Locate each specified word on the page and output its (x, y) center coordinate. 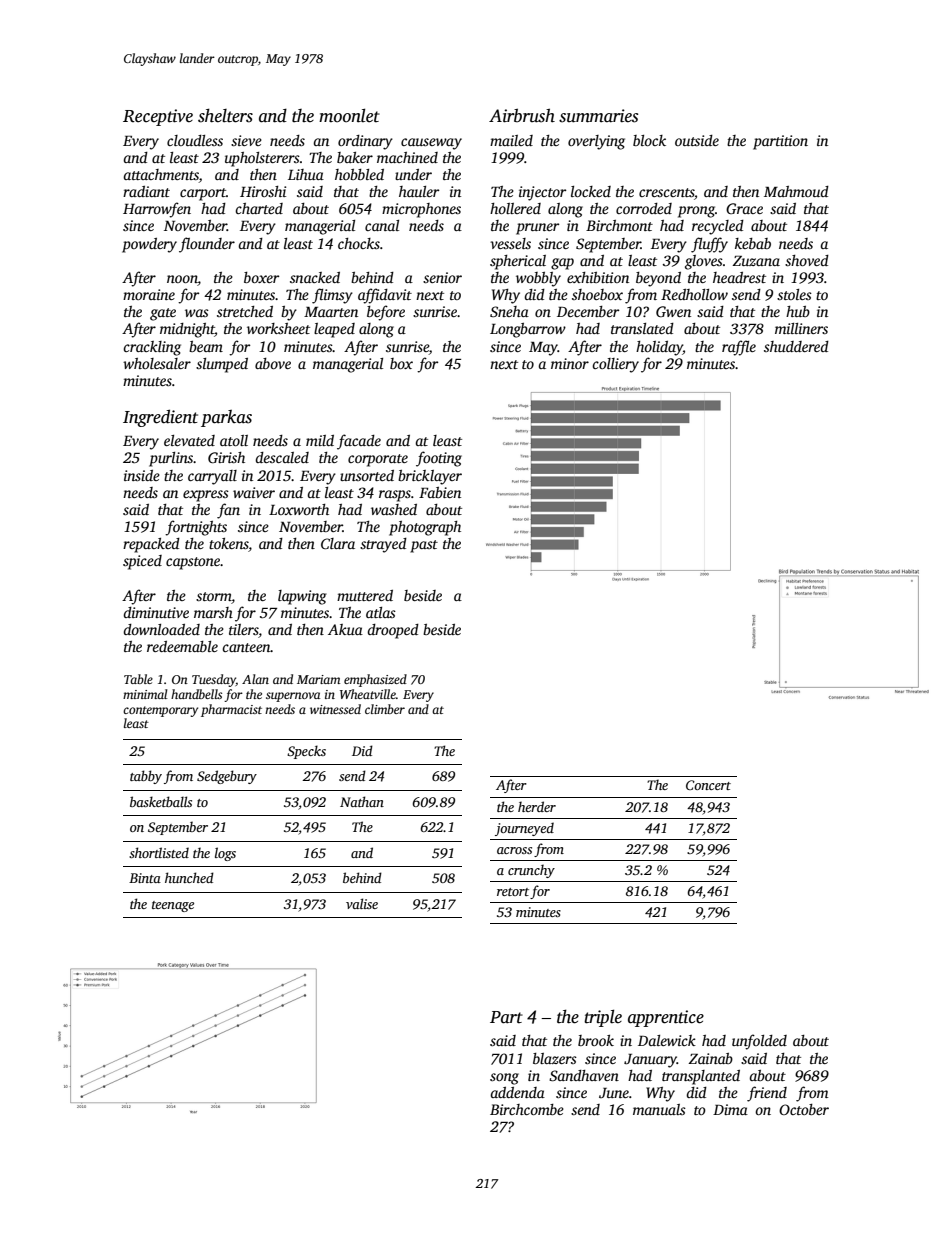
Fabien (440, 492)
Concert (708, 785)
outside (697, 140)
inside (142, 475)
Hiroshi (263, 191)
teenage (173, 906)
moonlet (349, 115)
